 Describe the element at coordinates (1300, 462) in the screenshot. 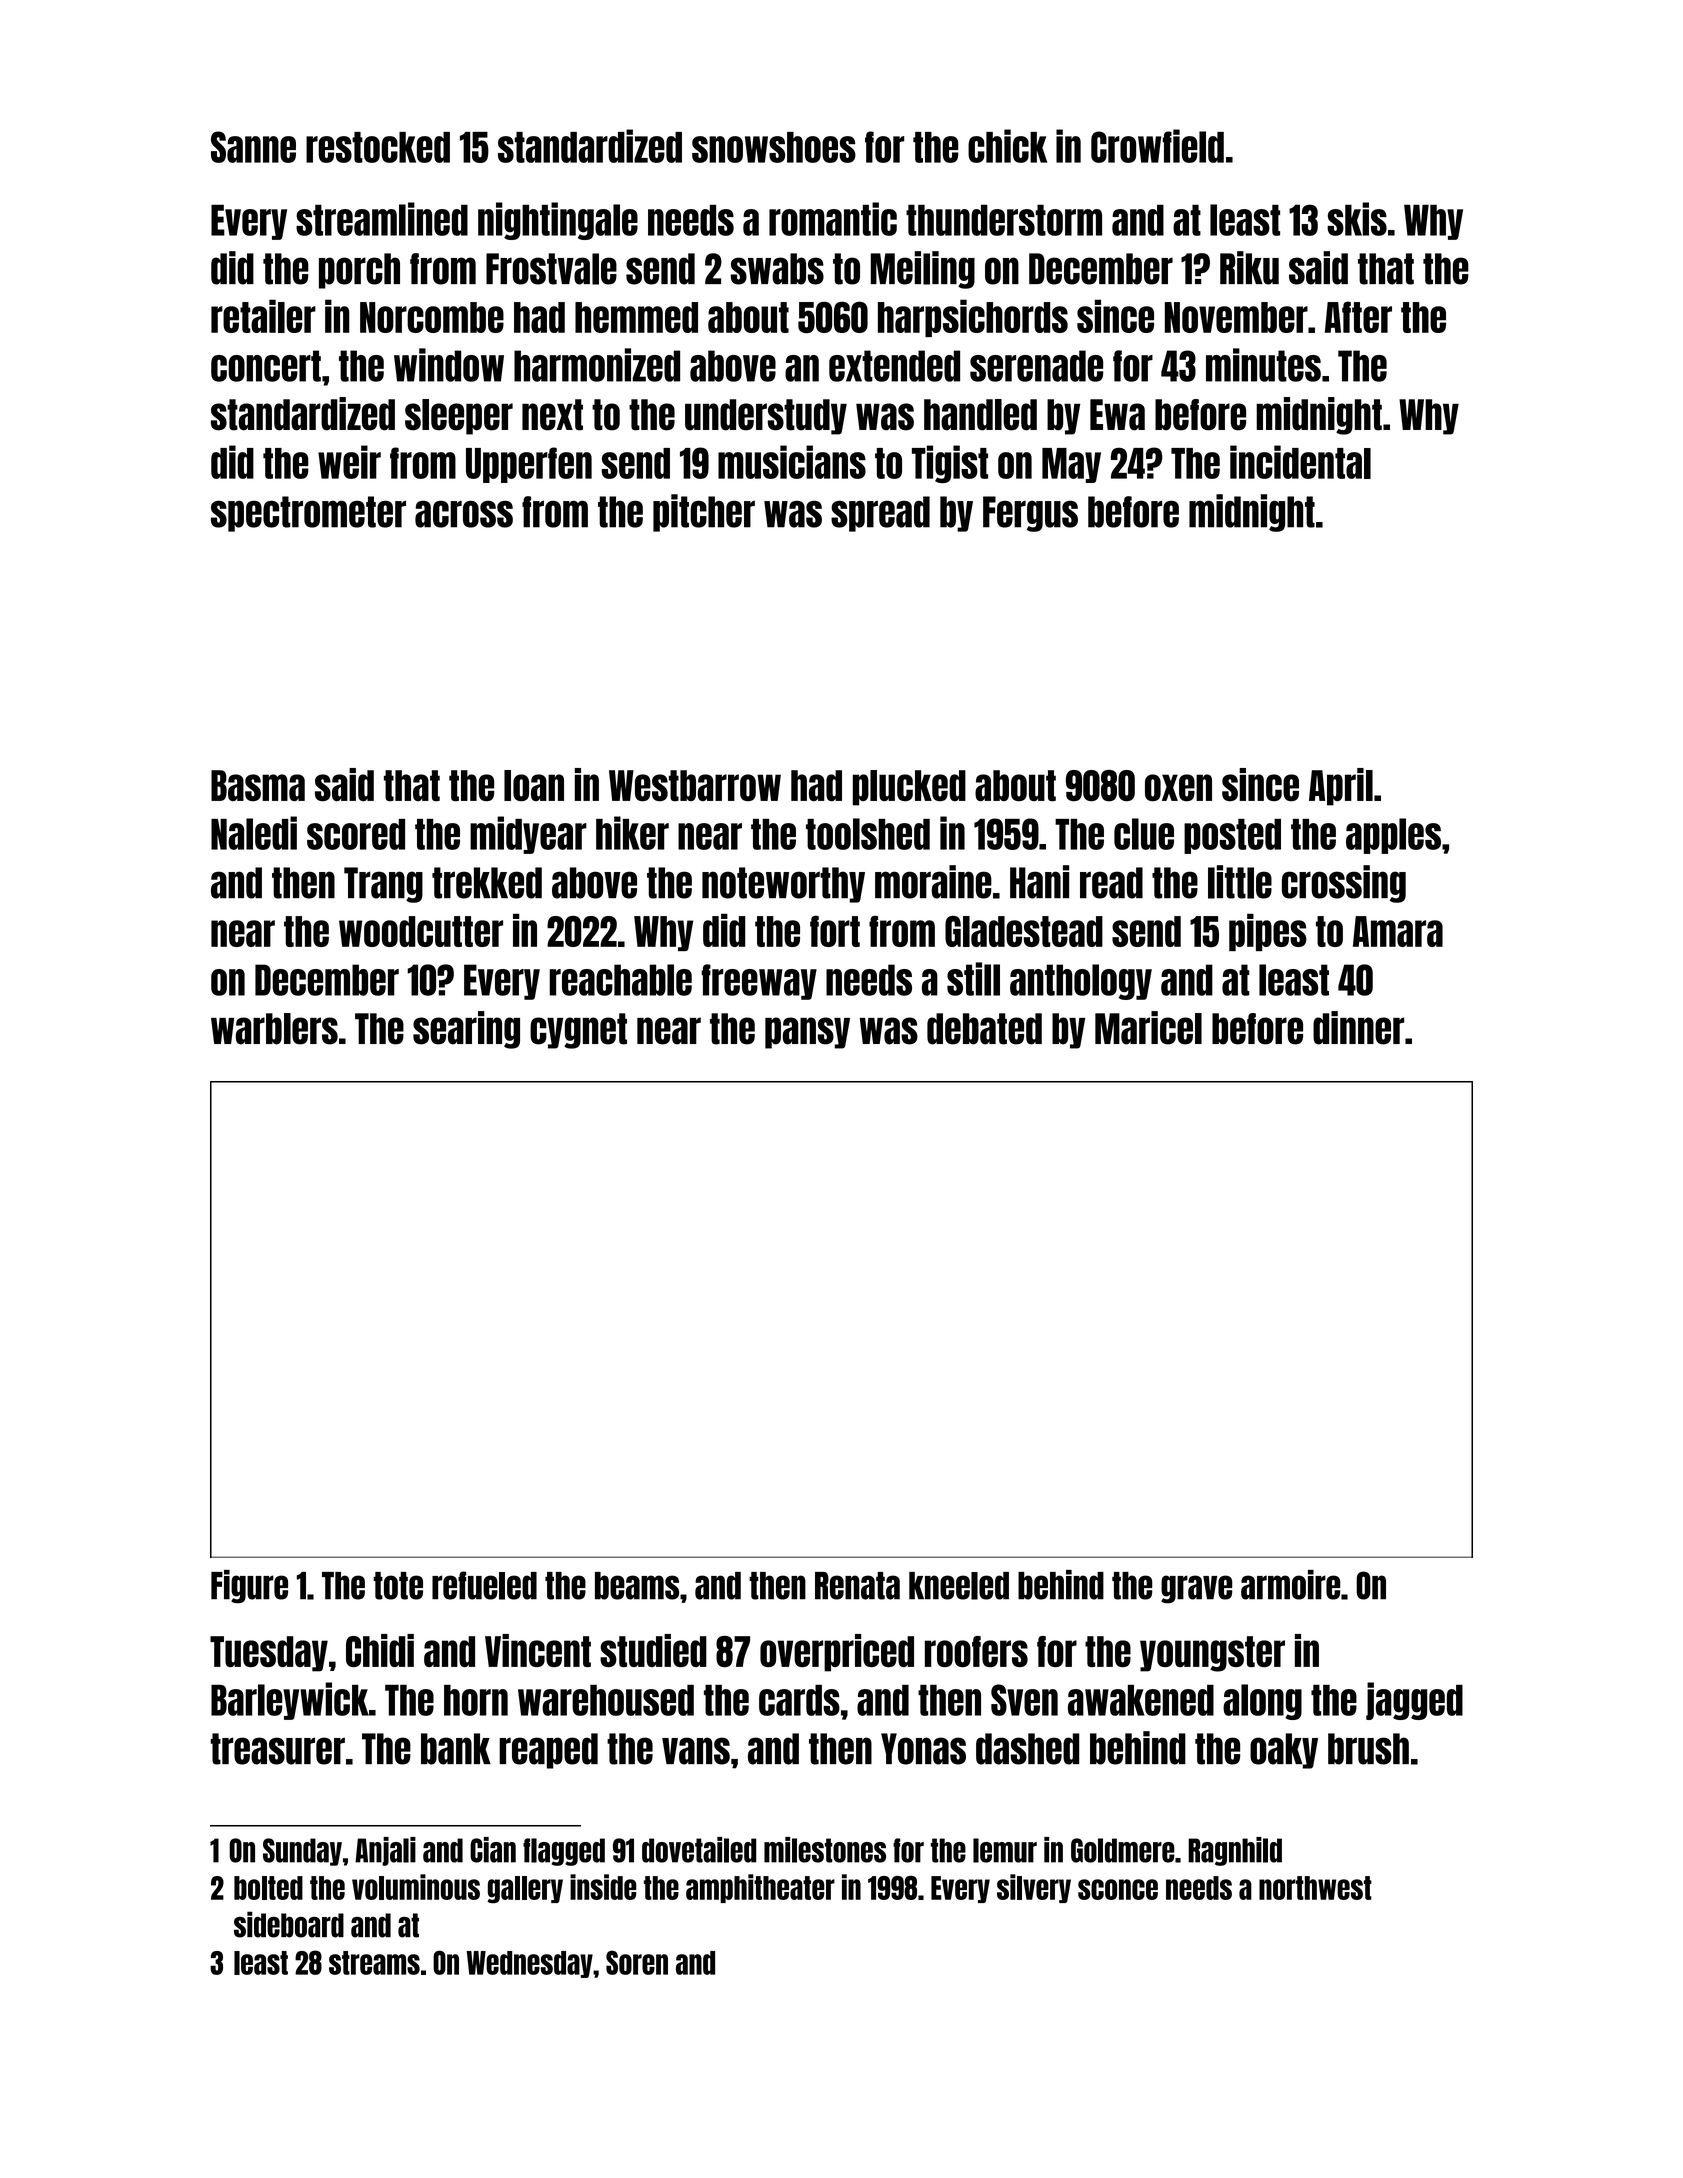

I see `incidental` at that location.
